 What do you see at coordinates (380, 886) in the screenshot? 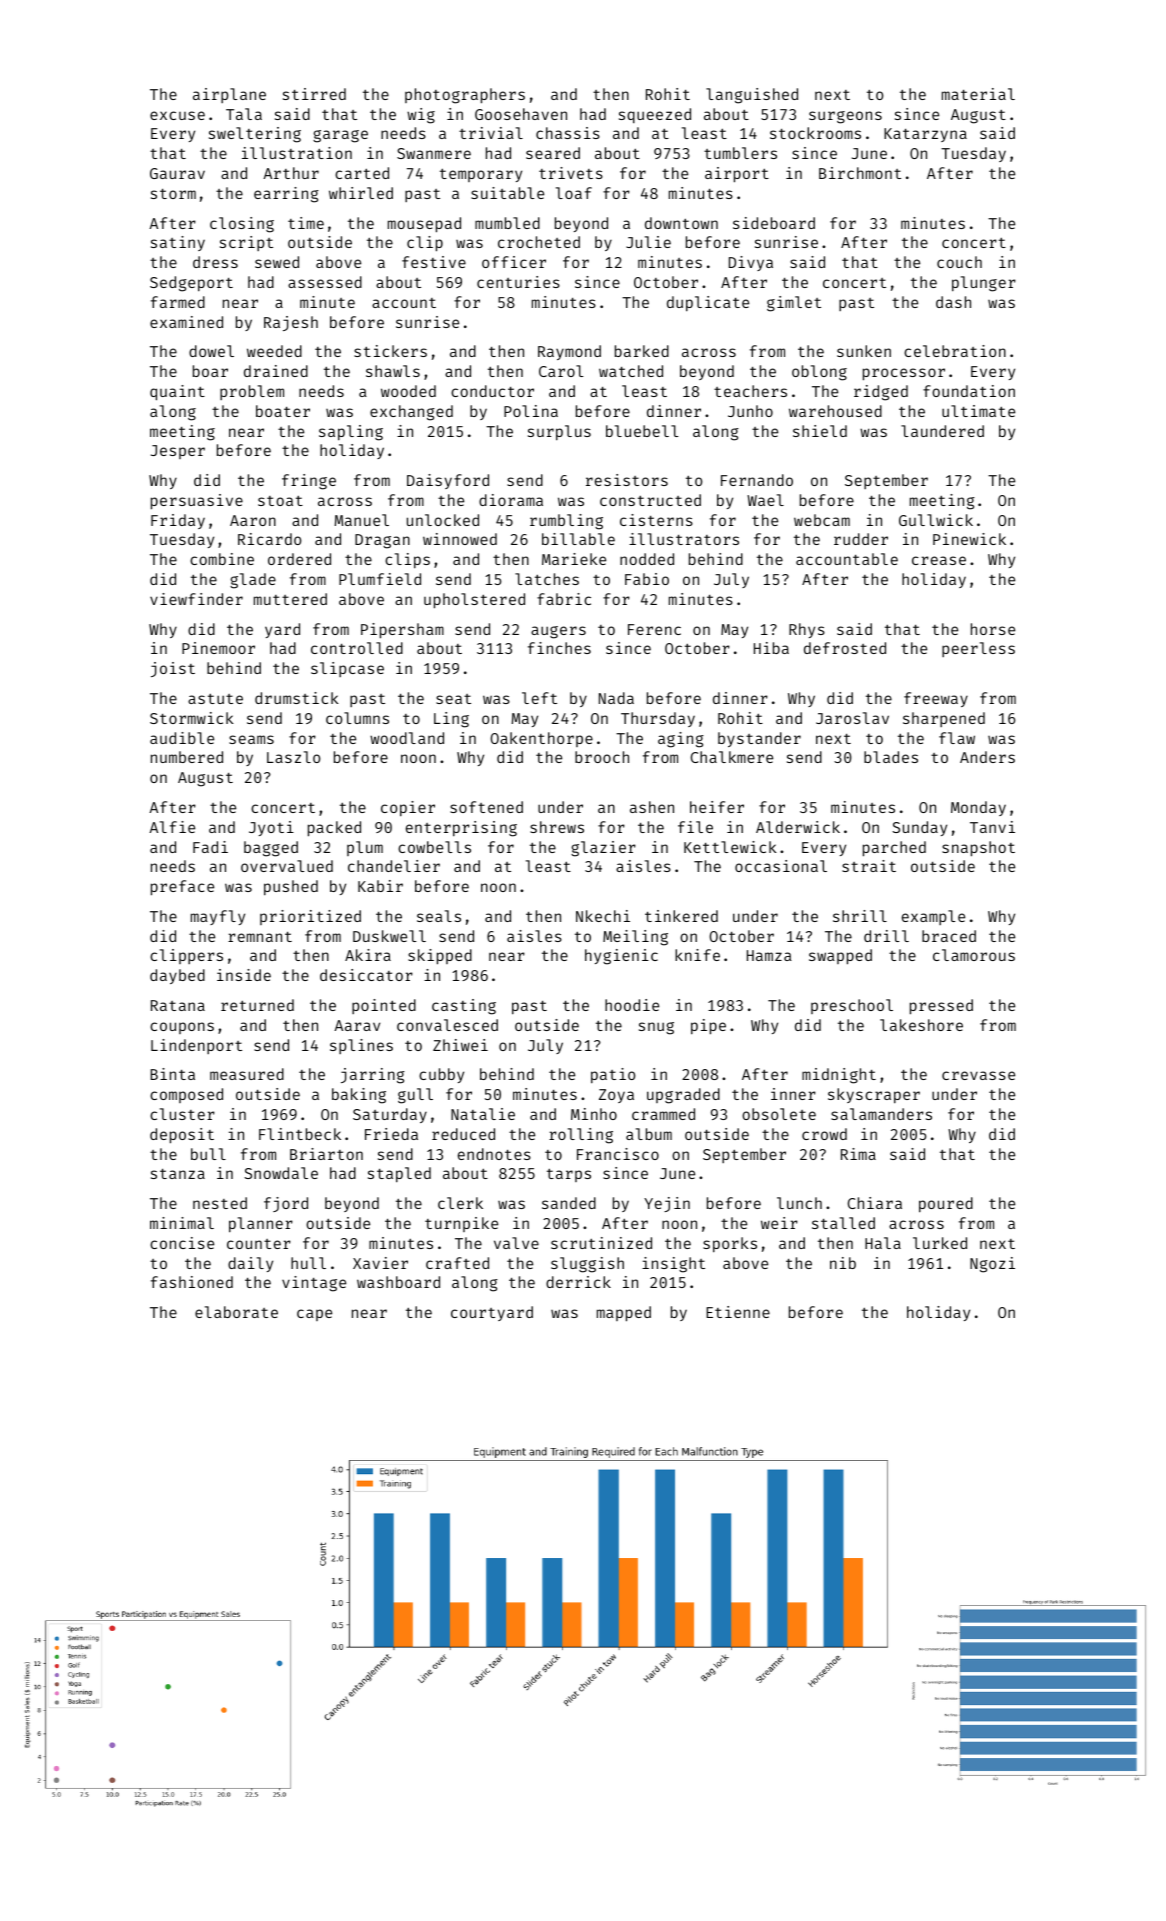
I see `Kabir` at bounding box center [380, 886].
